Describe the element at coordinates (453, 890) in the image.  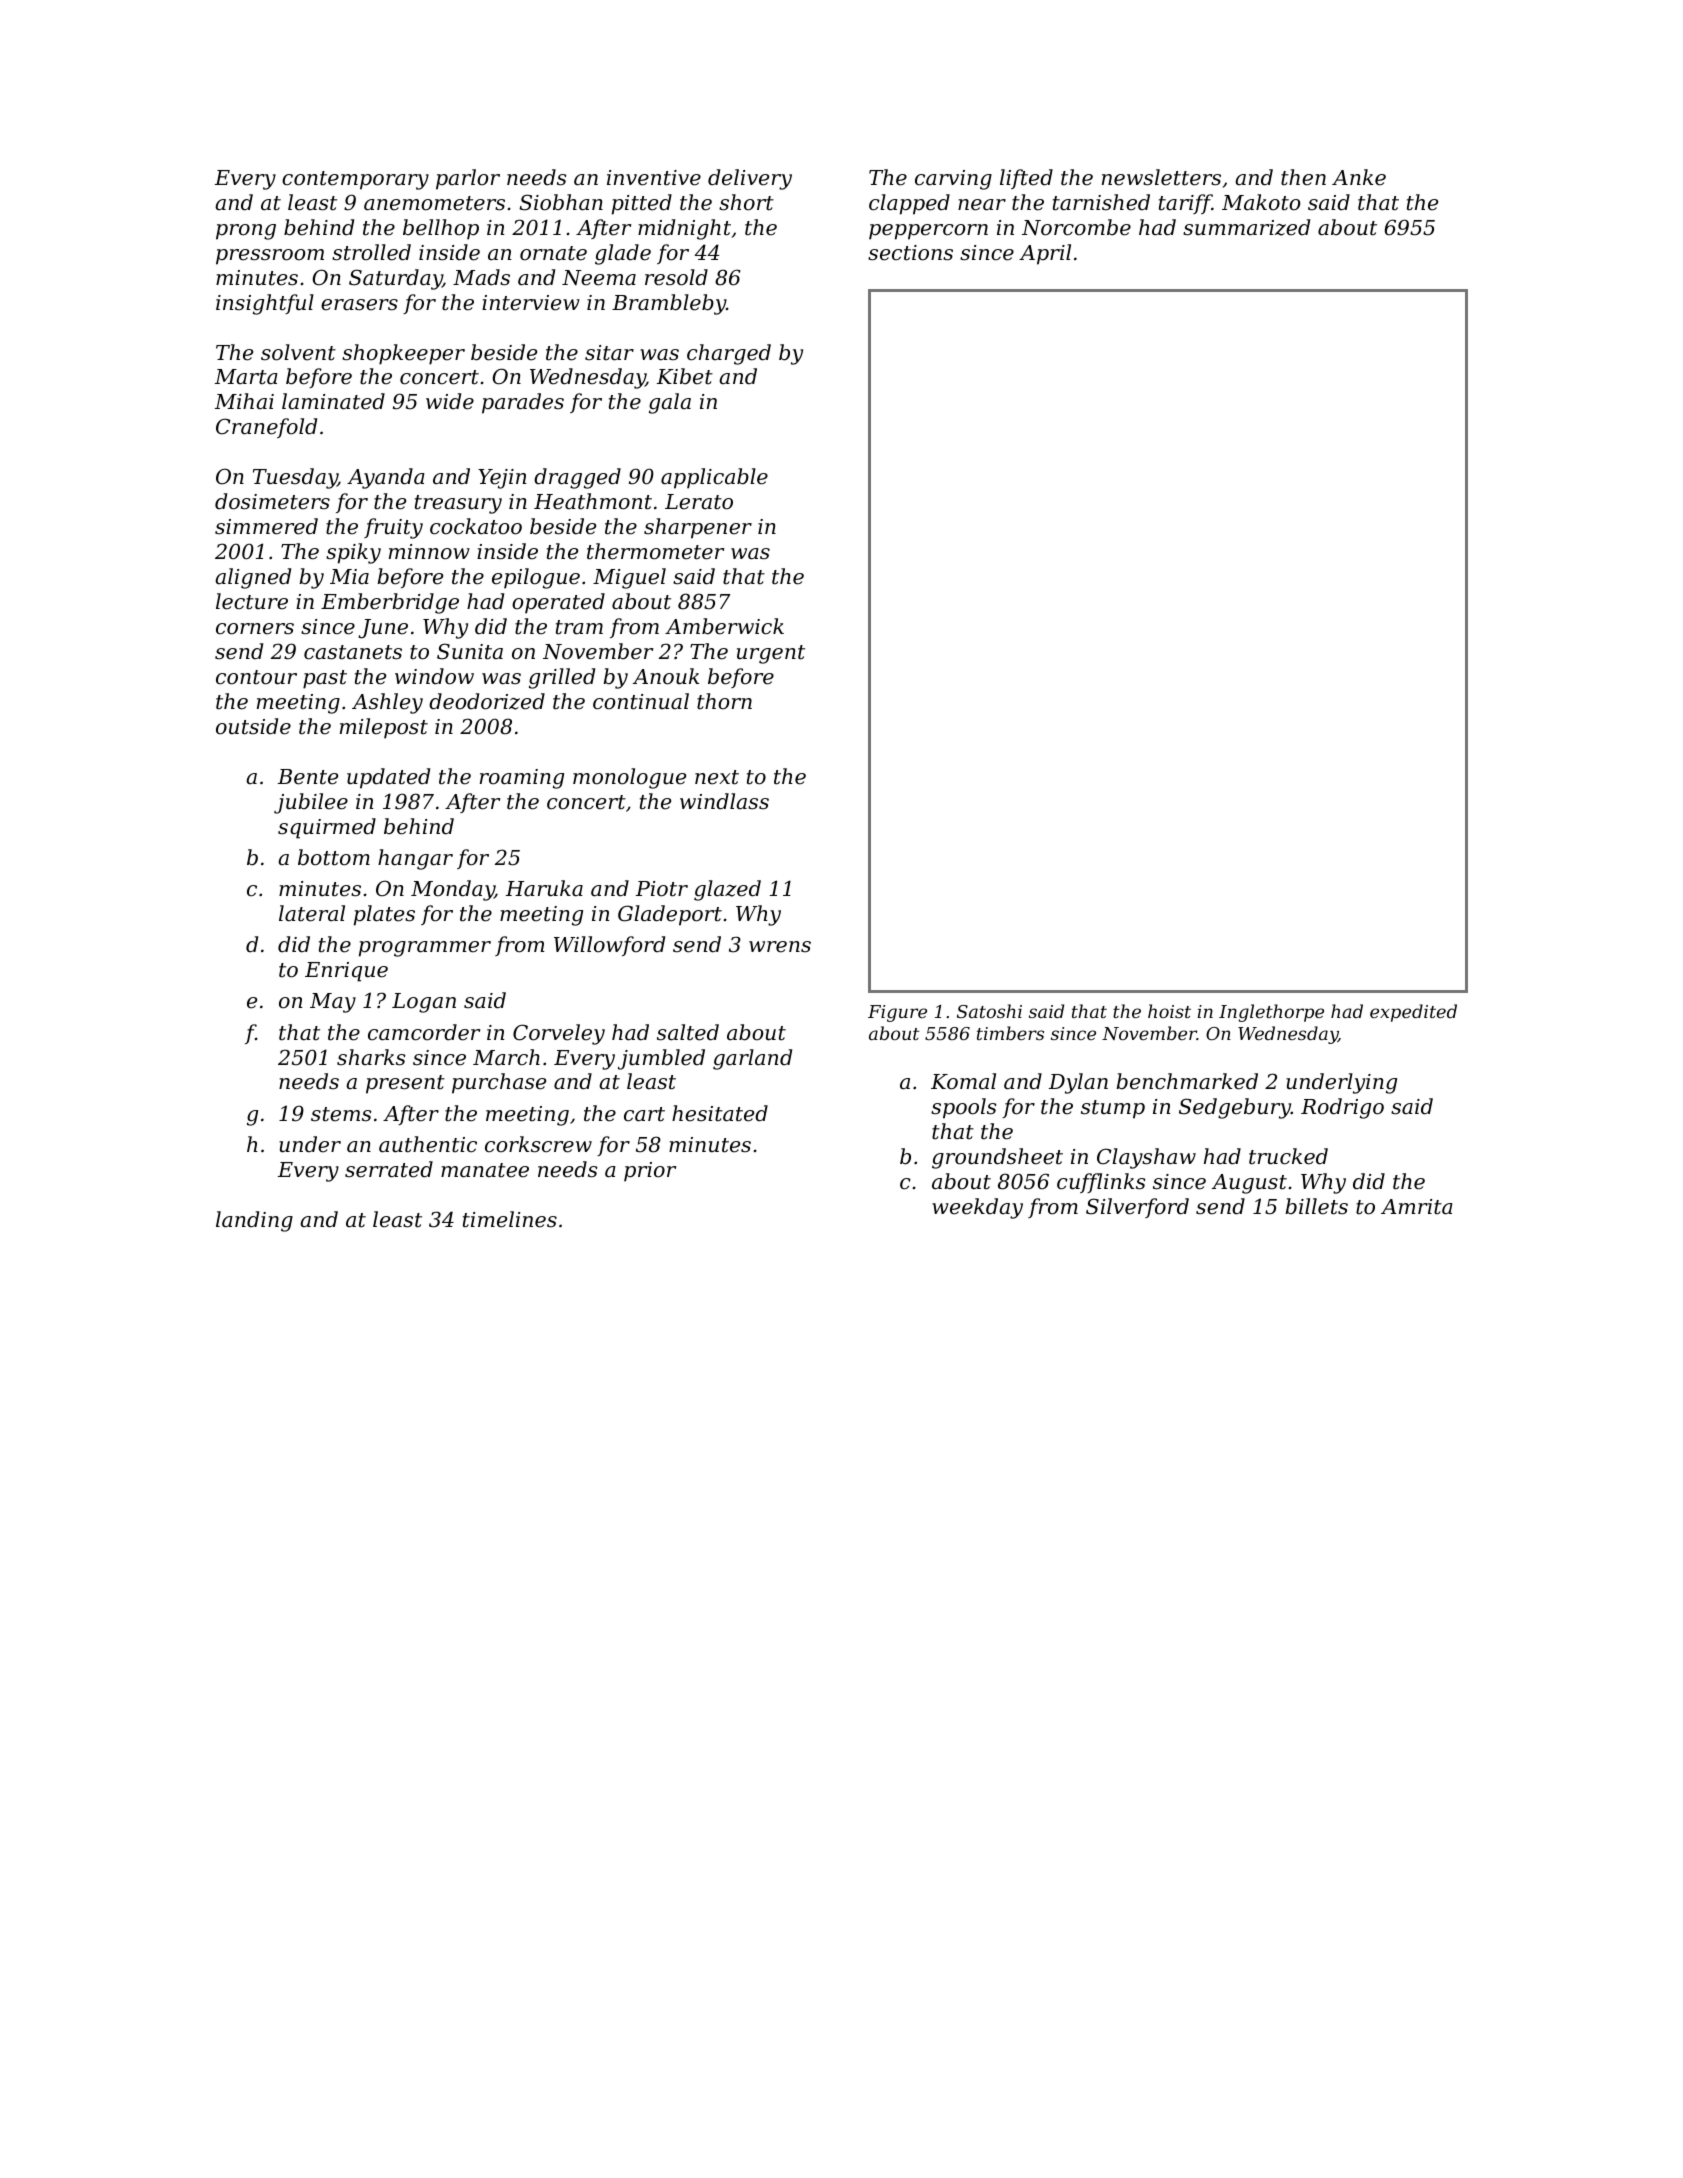
I see `Monday` at that location.
